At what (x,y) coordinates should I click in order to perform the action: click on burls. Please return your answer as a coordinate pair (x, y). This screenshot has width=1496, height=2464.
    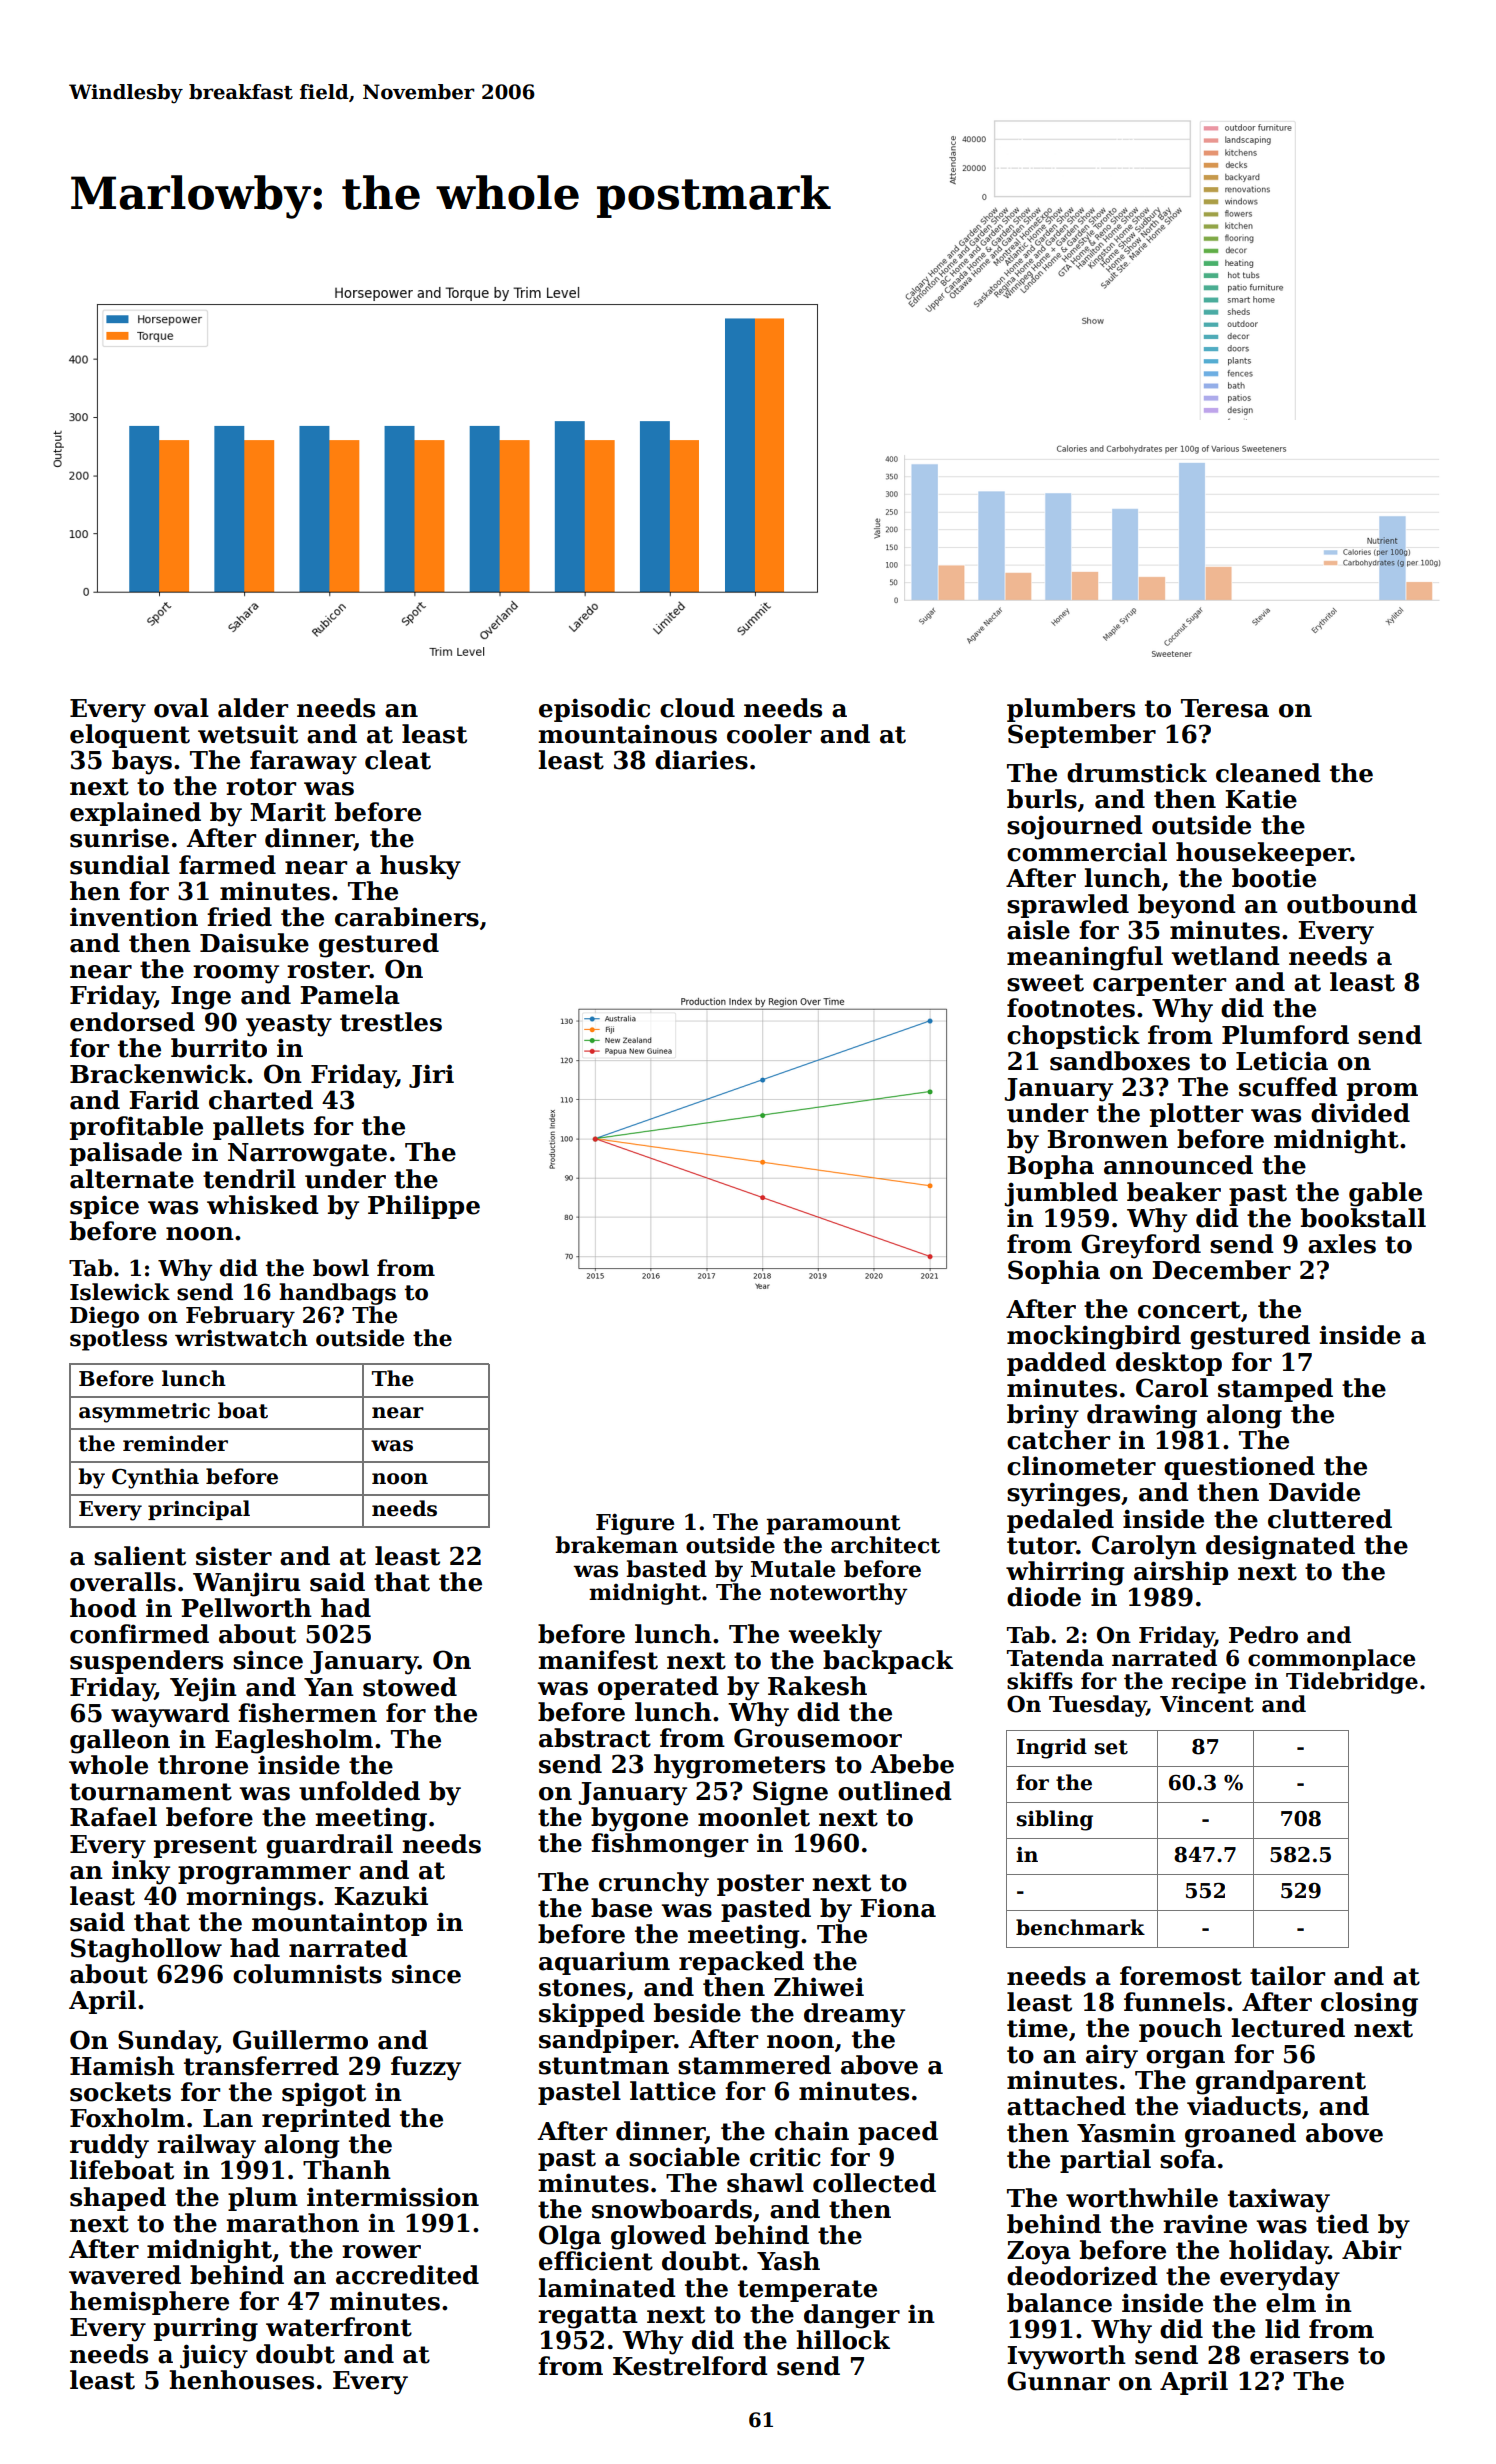
    Looking at the image, I should click on (1042, 799).
